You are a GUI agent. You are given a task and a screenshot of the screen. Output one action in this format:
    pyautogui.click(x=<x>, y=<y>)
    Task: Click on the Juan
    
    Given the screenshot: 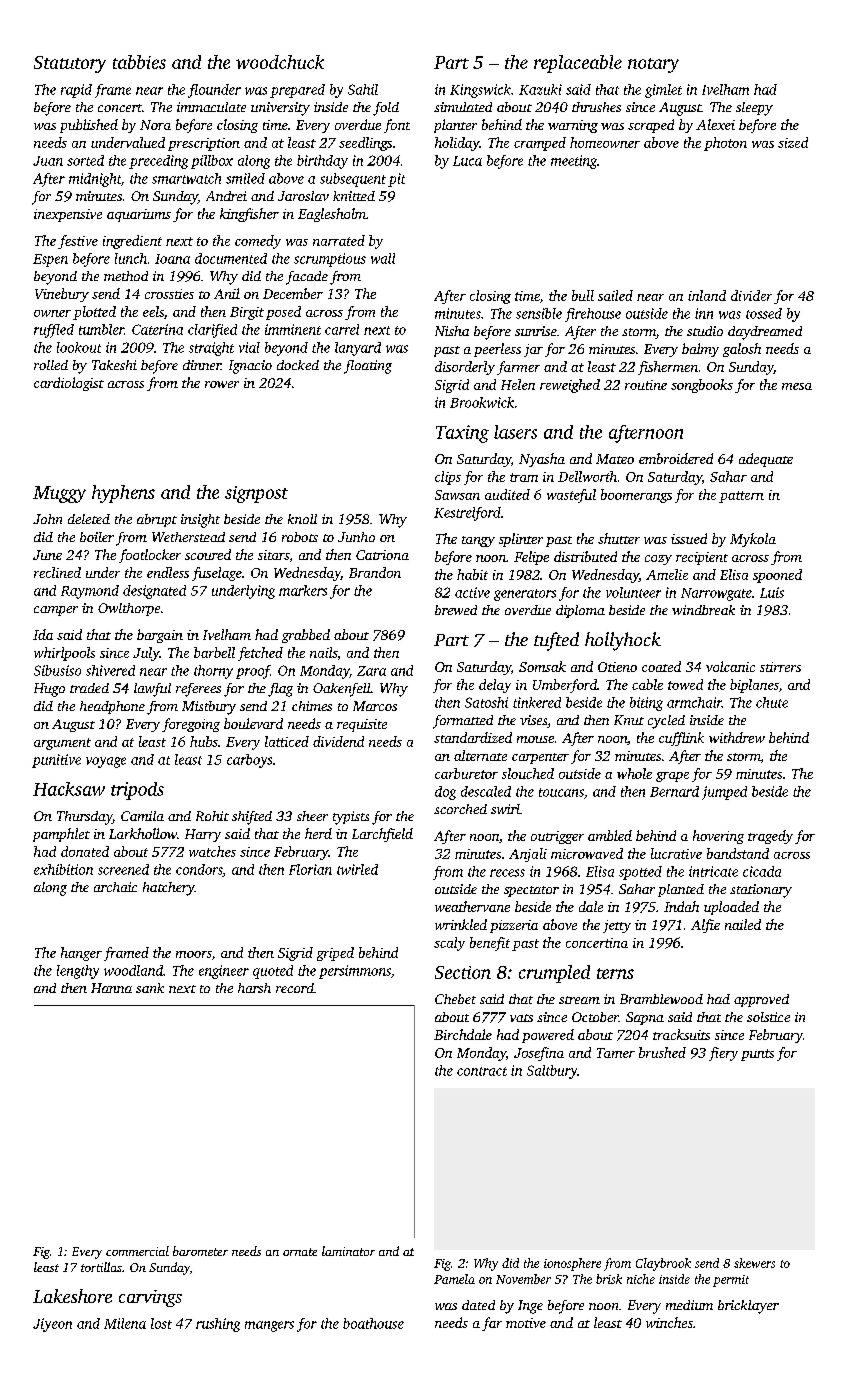 What is the action you would take?
    pyautogui.click(x=48, y=161)
